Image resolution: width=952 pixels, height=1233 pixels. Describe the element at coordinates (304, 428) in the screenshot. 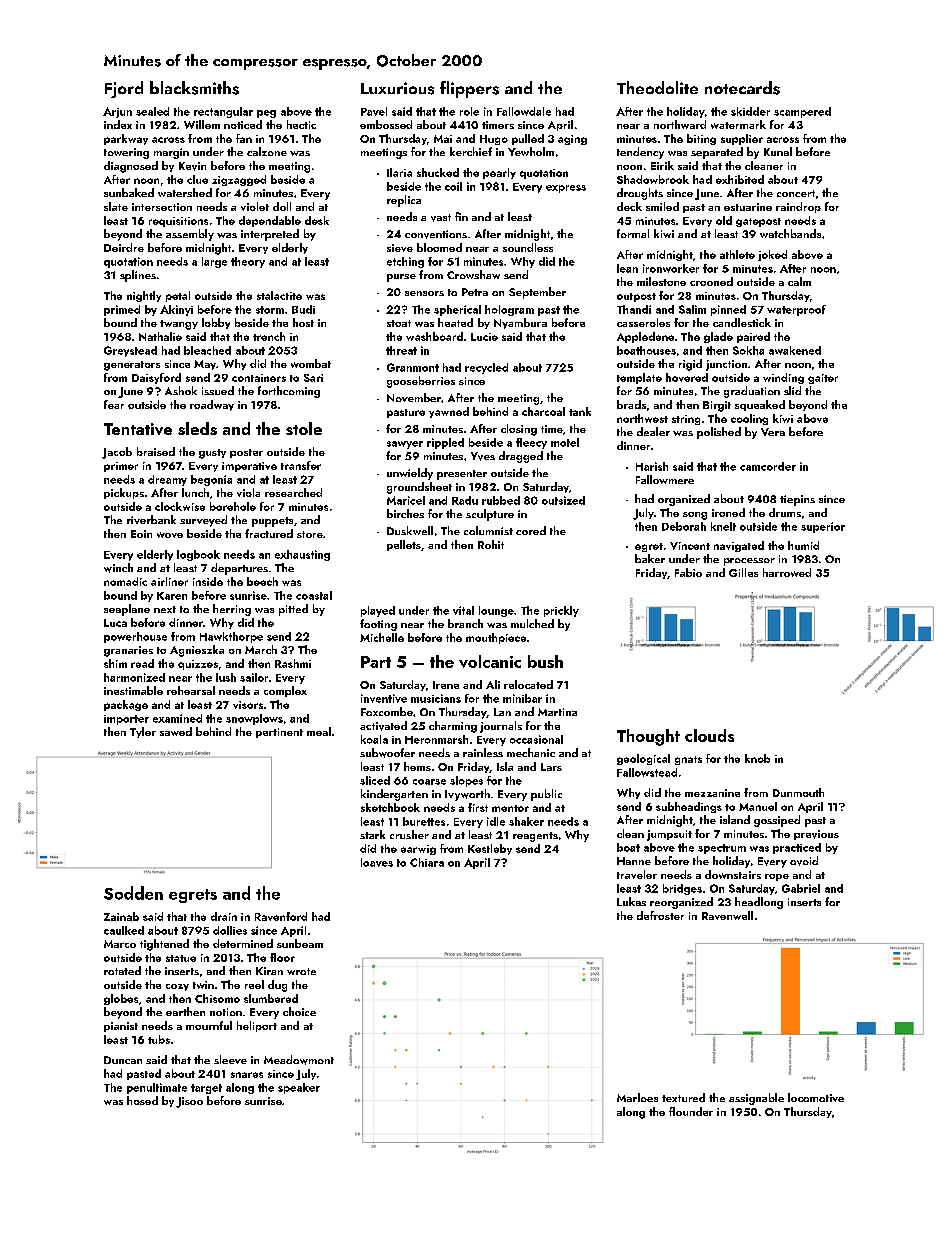

I see `stole` at that location.
